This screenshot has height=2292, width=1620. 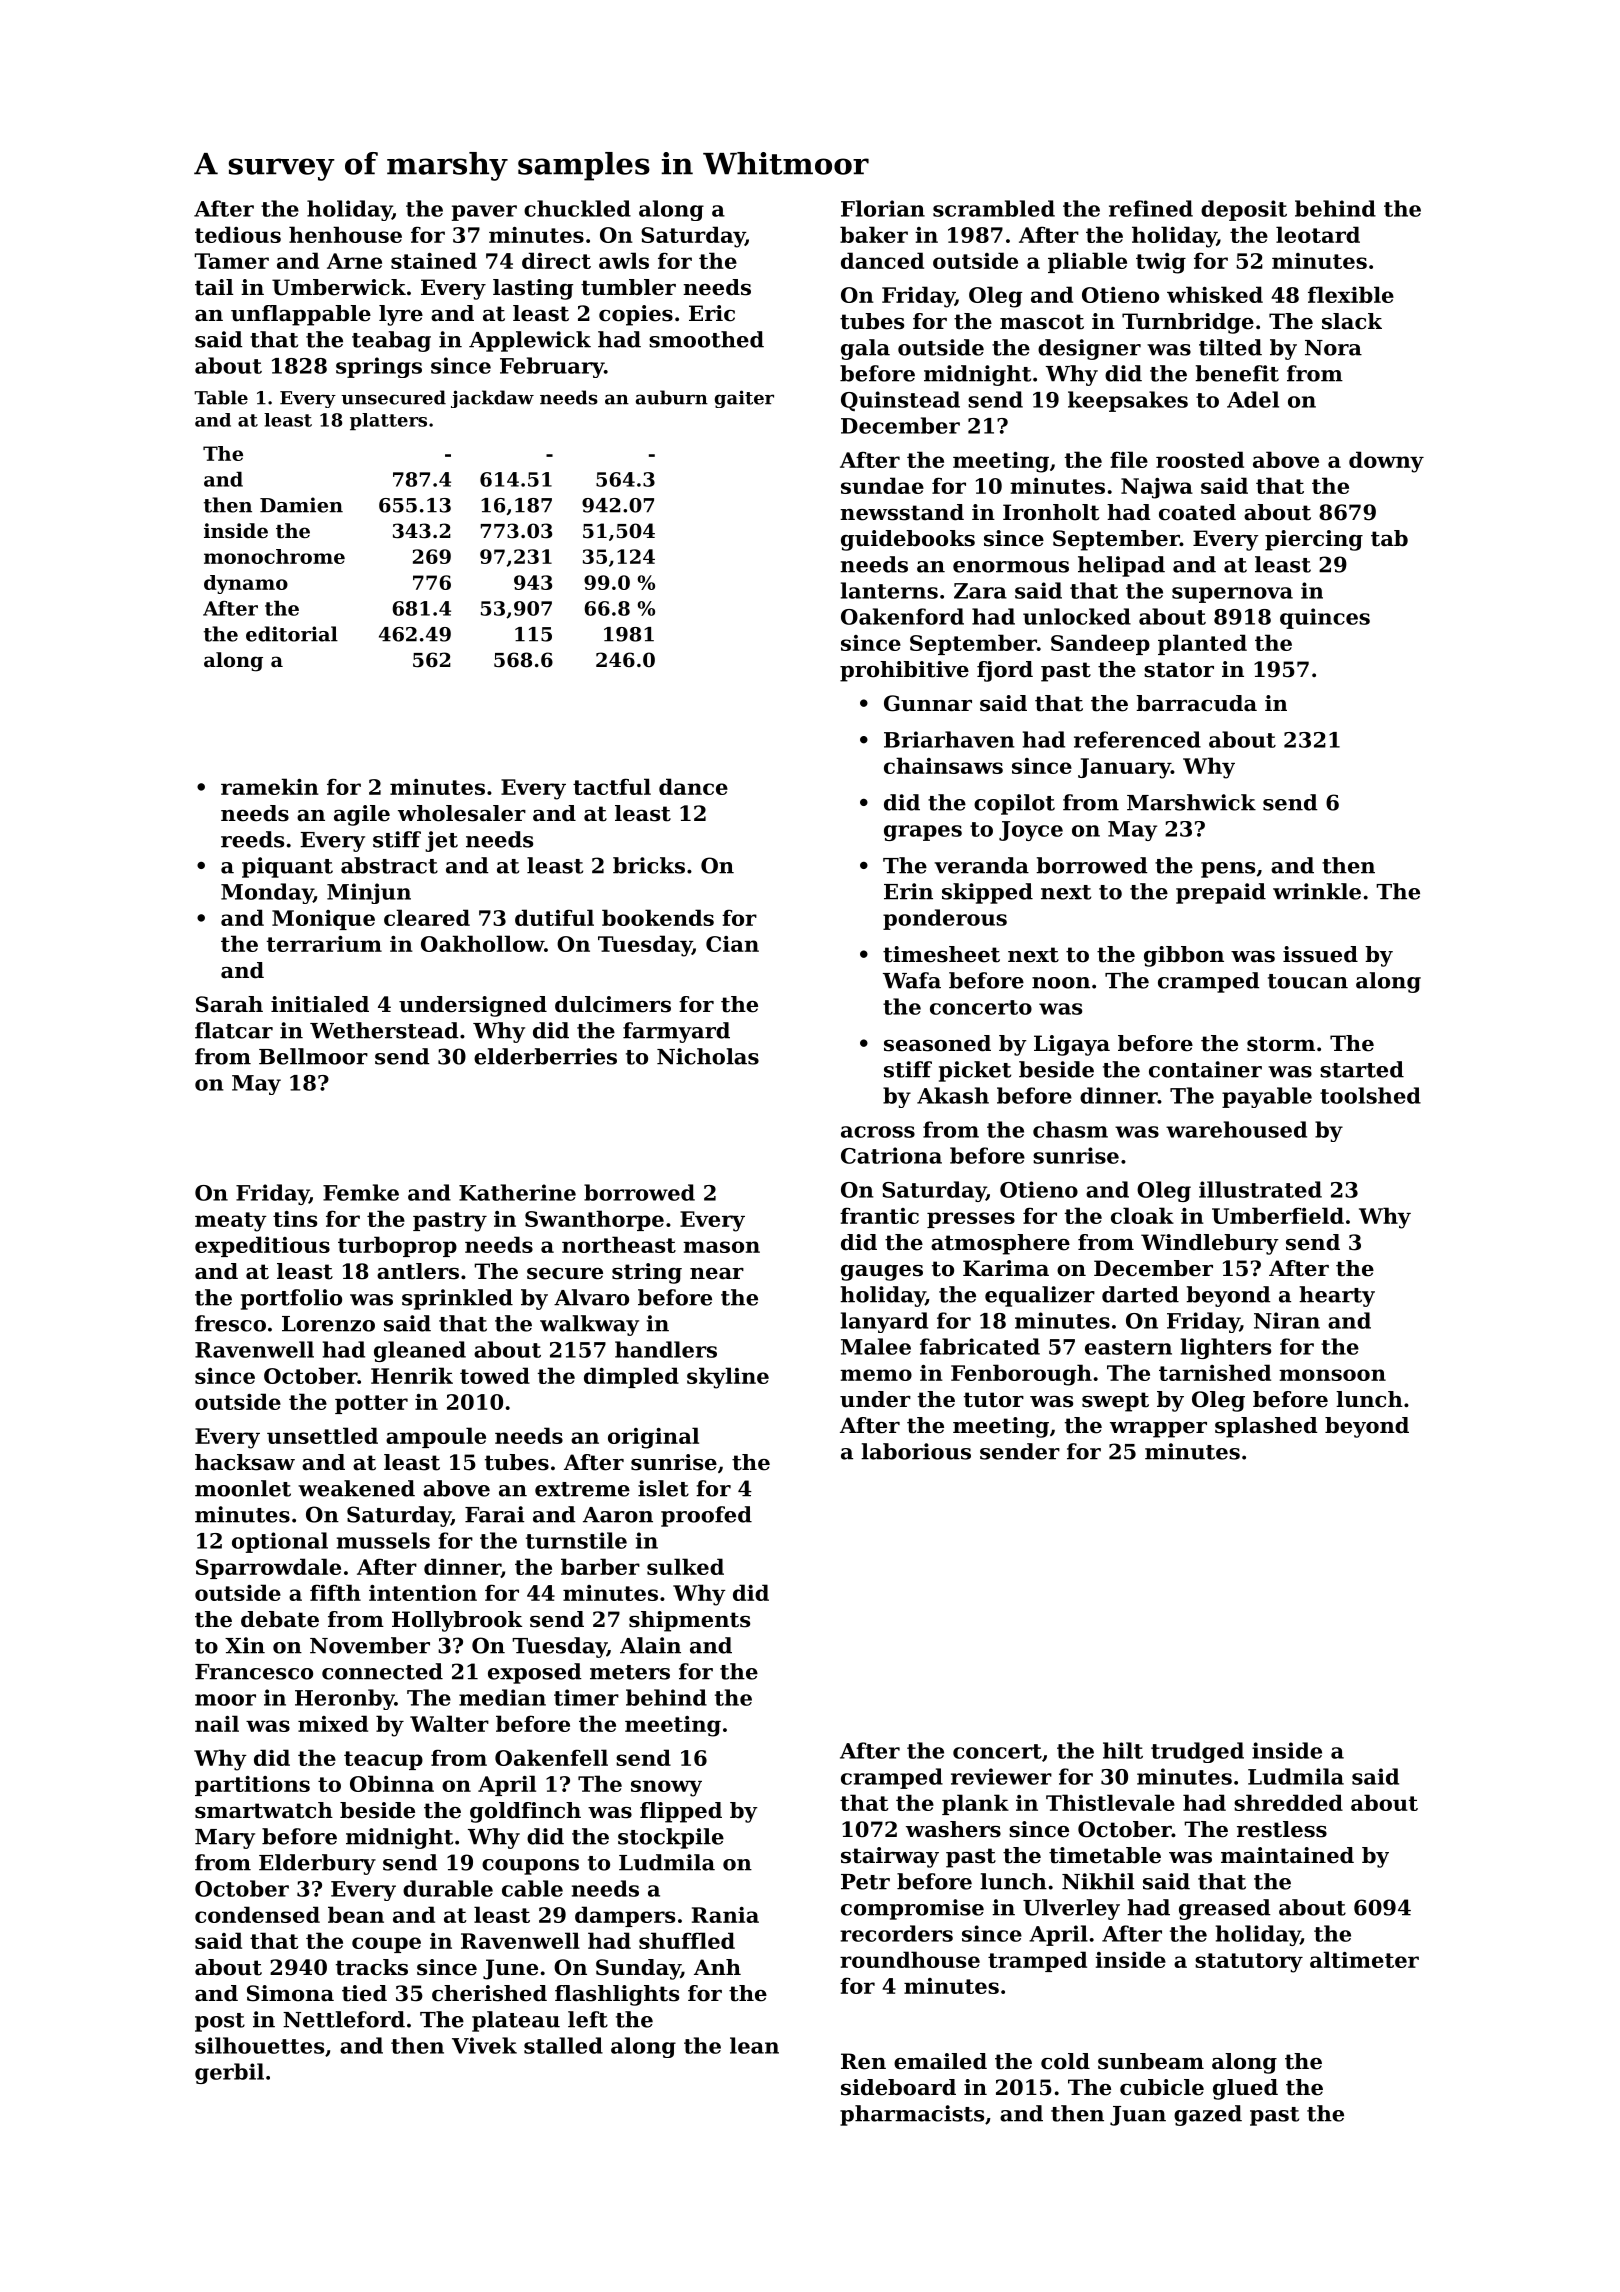 I want to click on Adel, so click(x=1253, y=399).
